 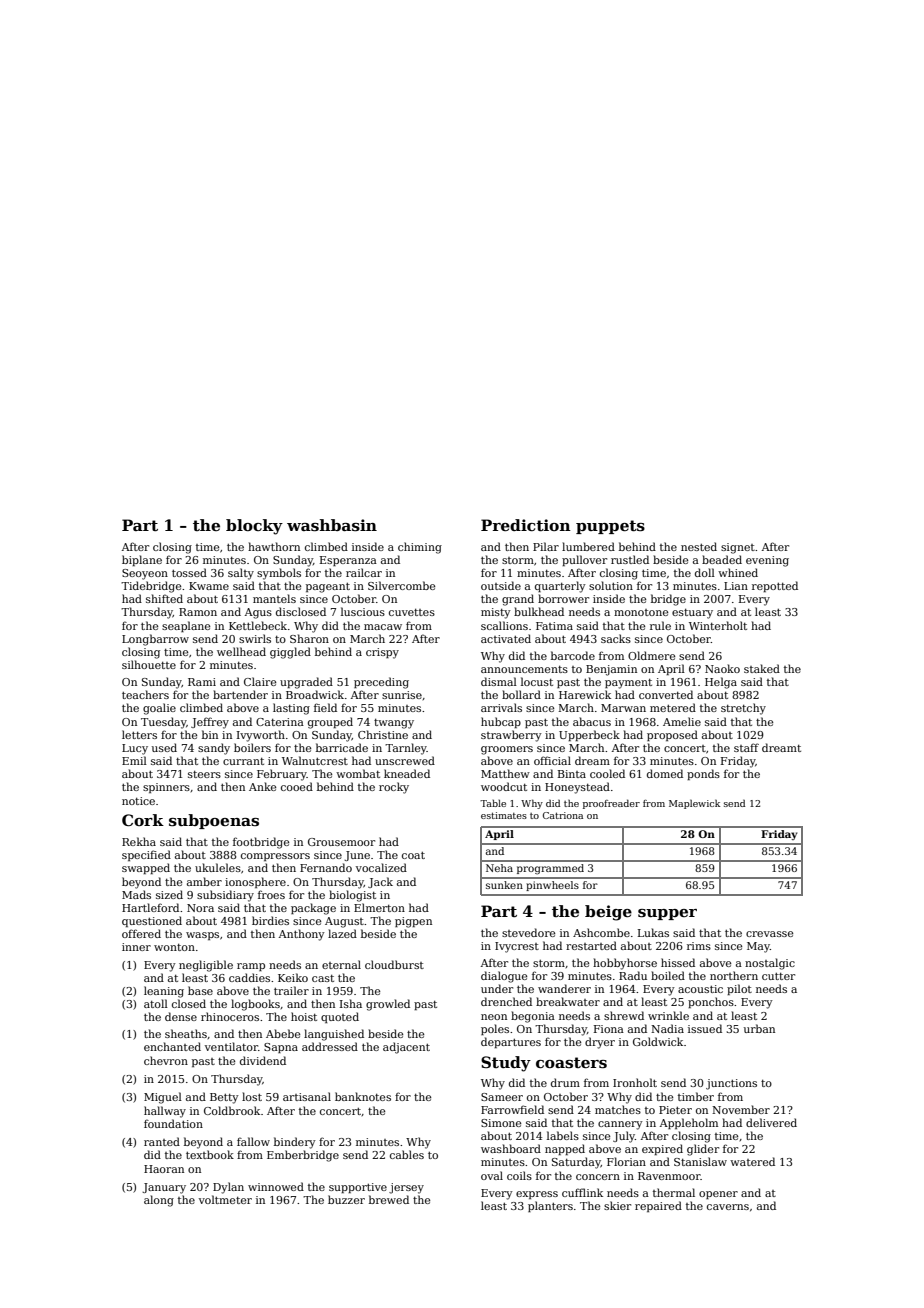 What do you see at coordinates (401, 585) in the image?
I see `Silvercombe` at bounding box center [401, 585].
